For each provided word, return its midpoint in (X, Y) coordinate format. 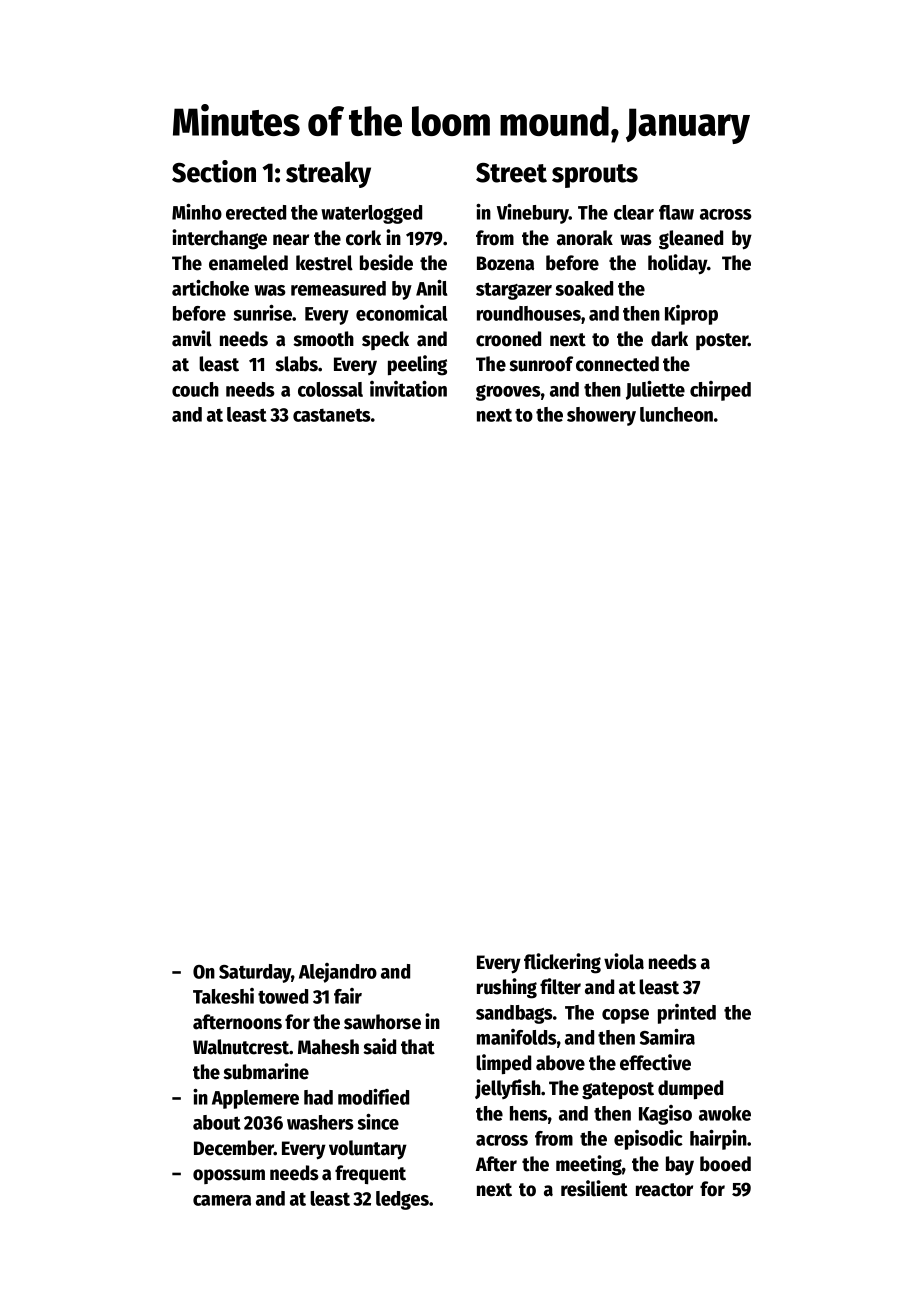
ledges (402, 1200)
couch (195, 389)
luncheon (676, 414)
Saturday (255, 973)
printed (687, 1014)
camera (222, 1200)
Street (511, 173)
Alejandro (338, 973)
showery (601, 416)
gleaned (691, 240)
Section (214, 171)
